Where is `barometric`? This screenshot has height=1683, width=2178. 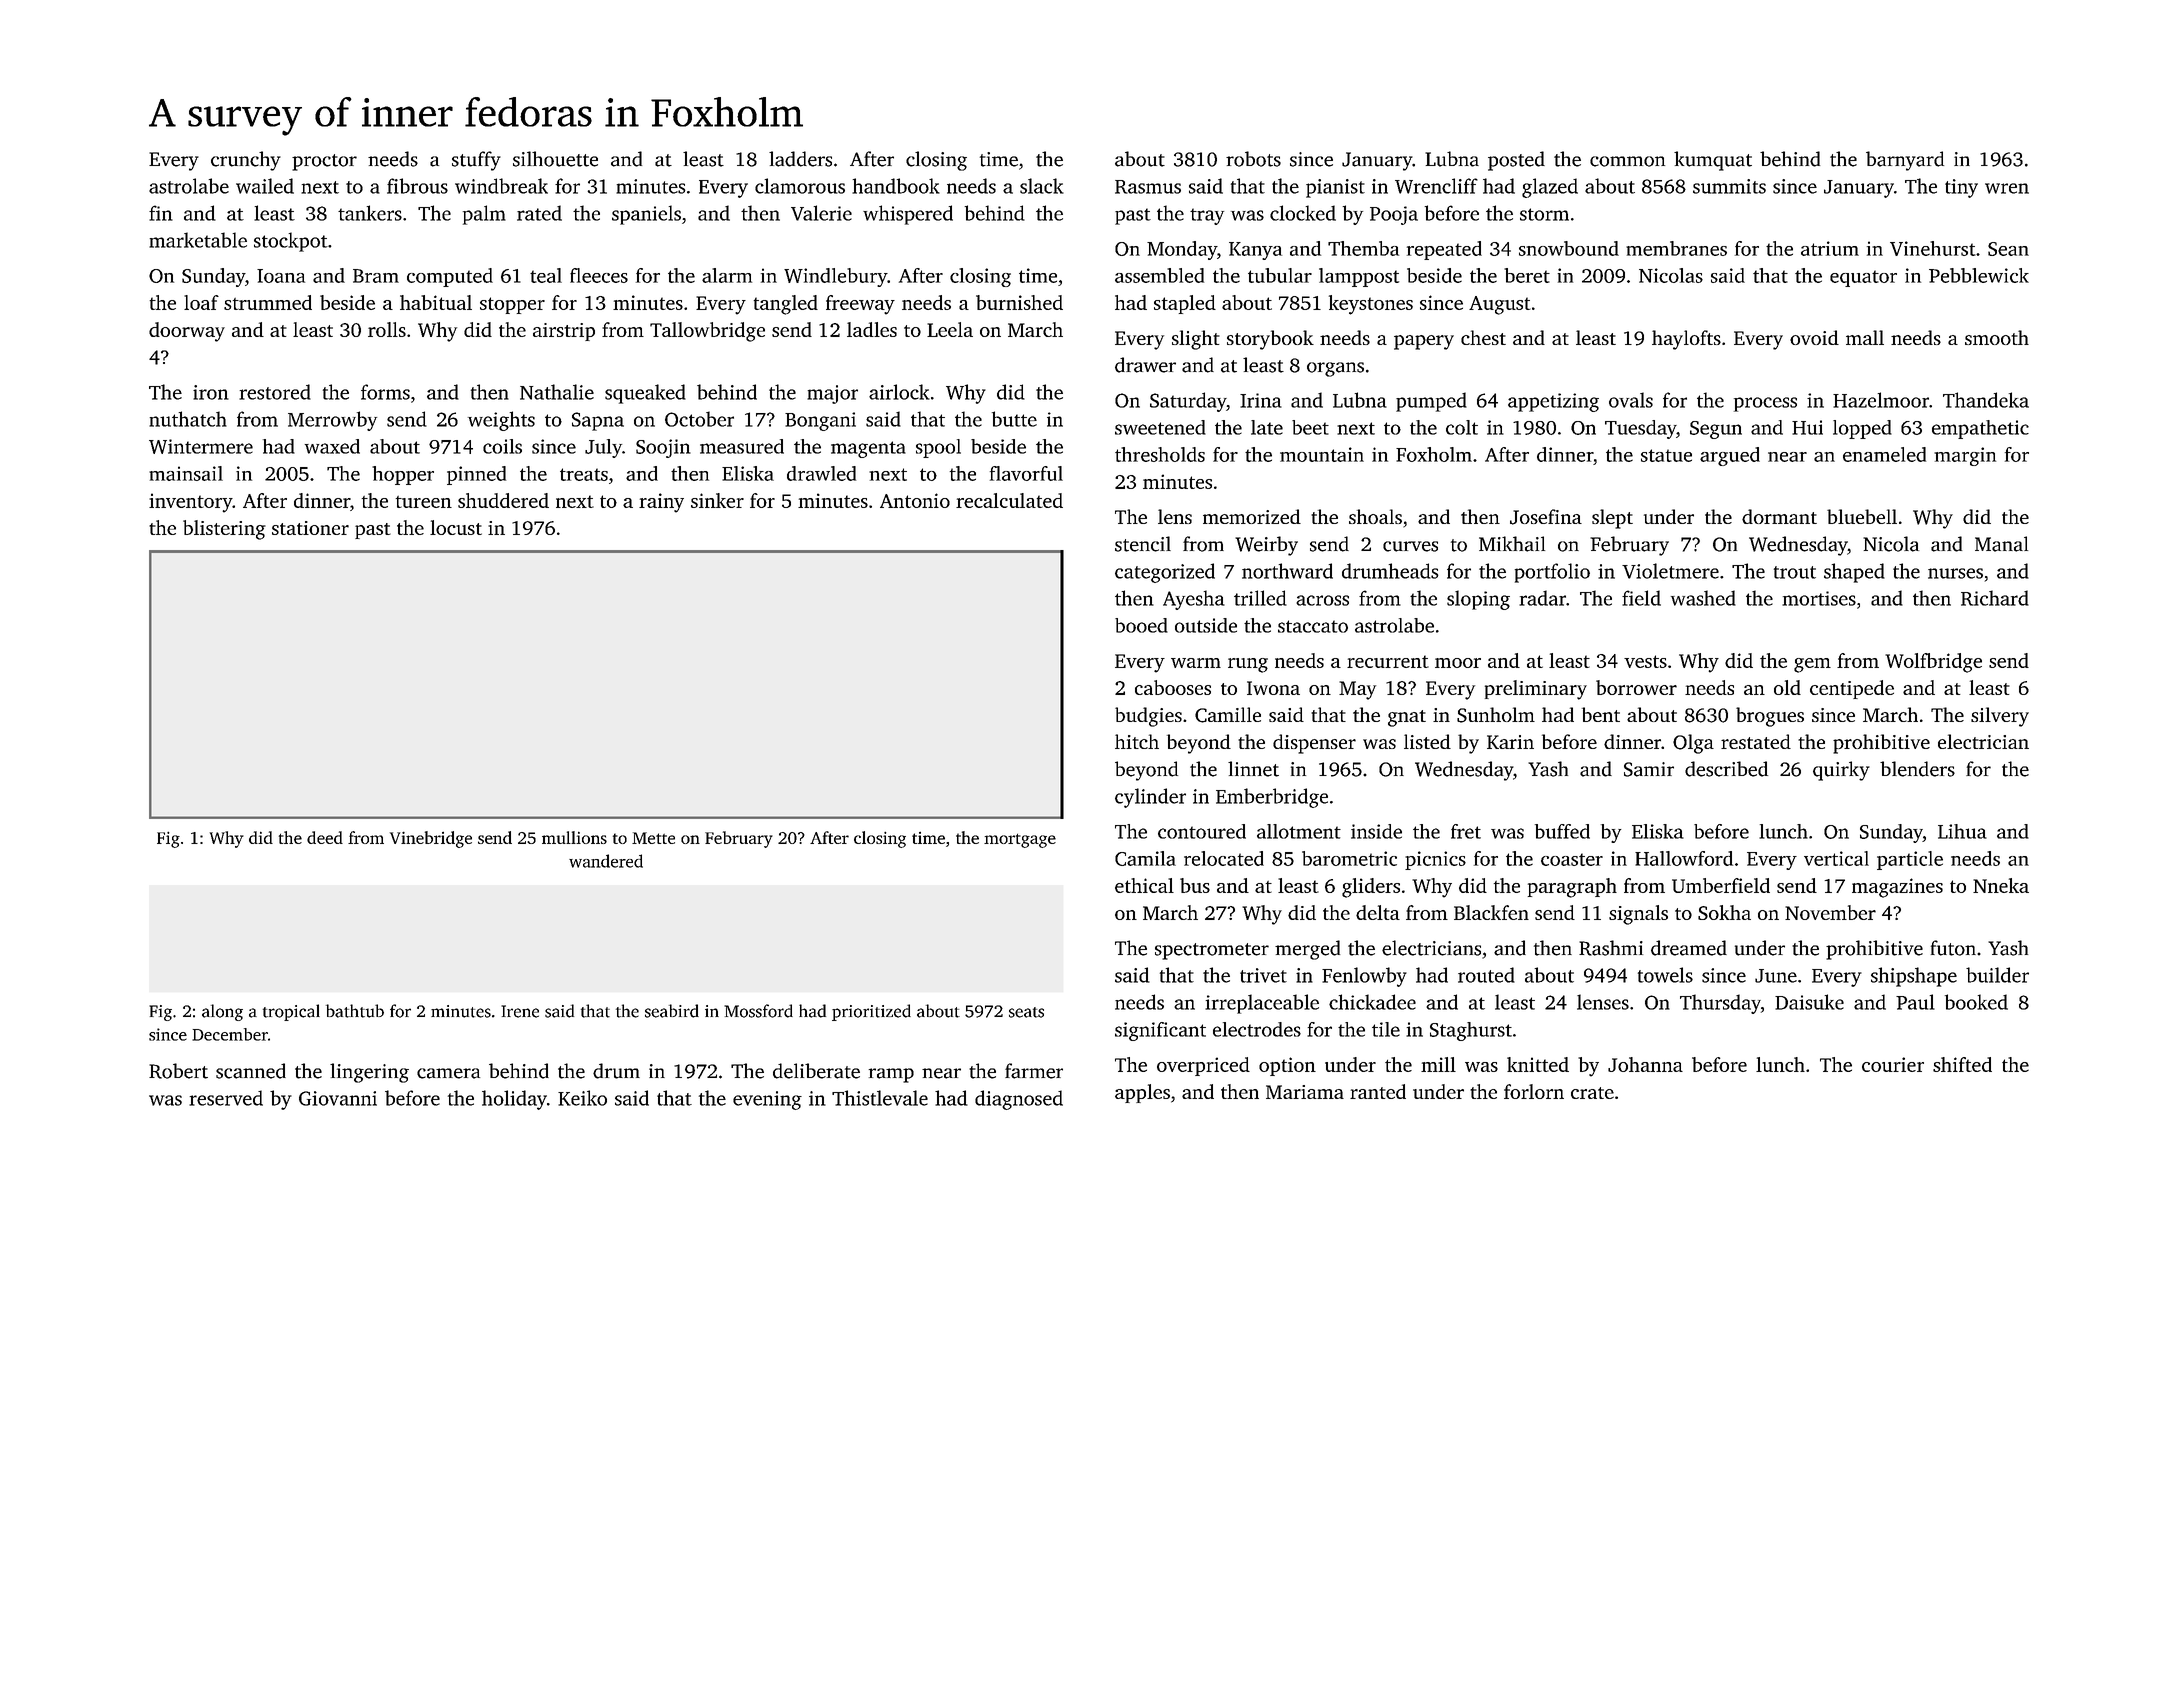
barometric is located at coordinates (1349, 858).
